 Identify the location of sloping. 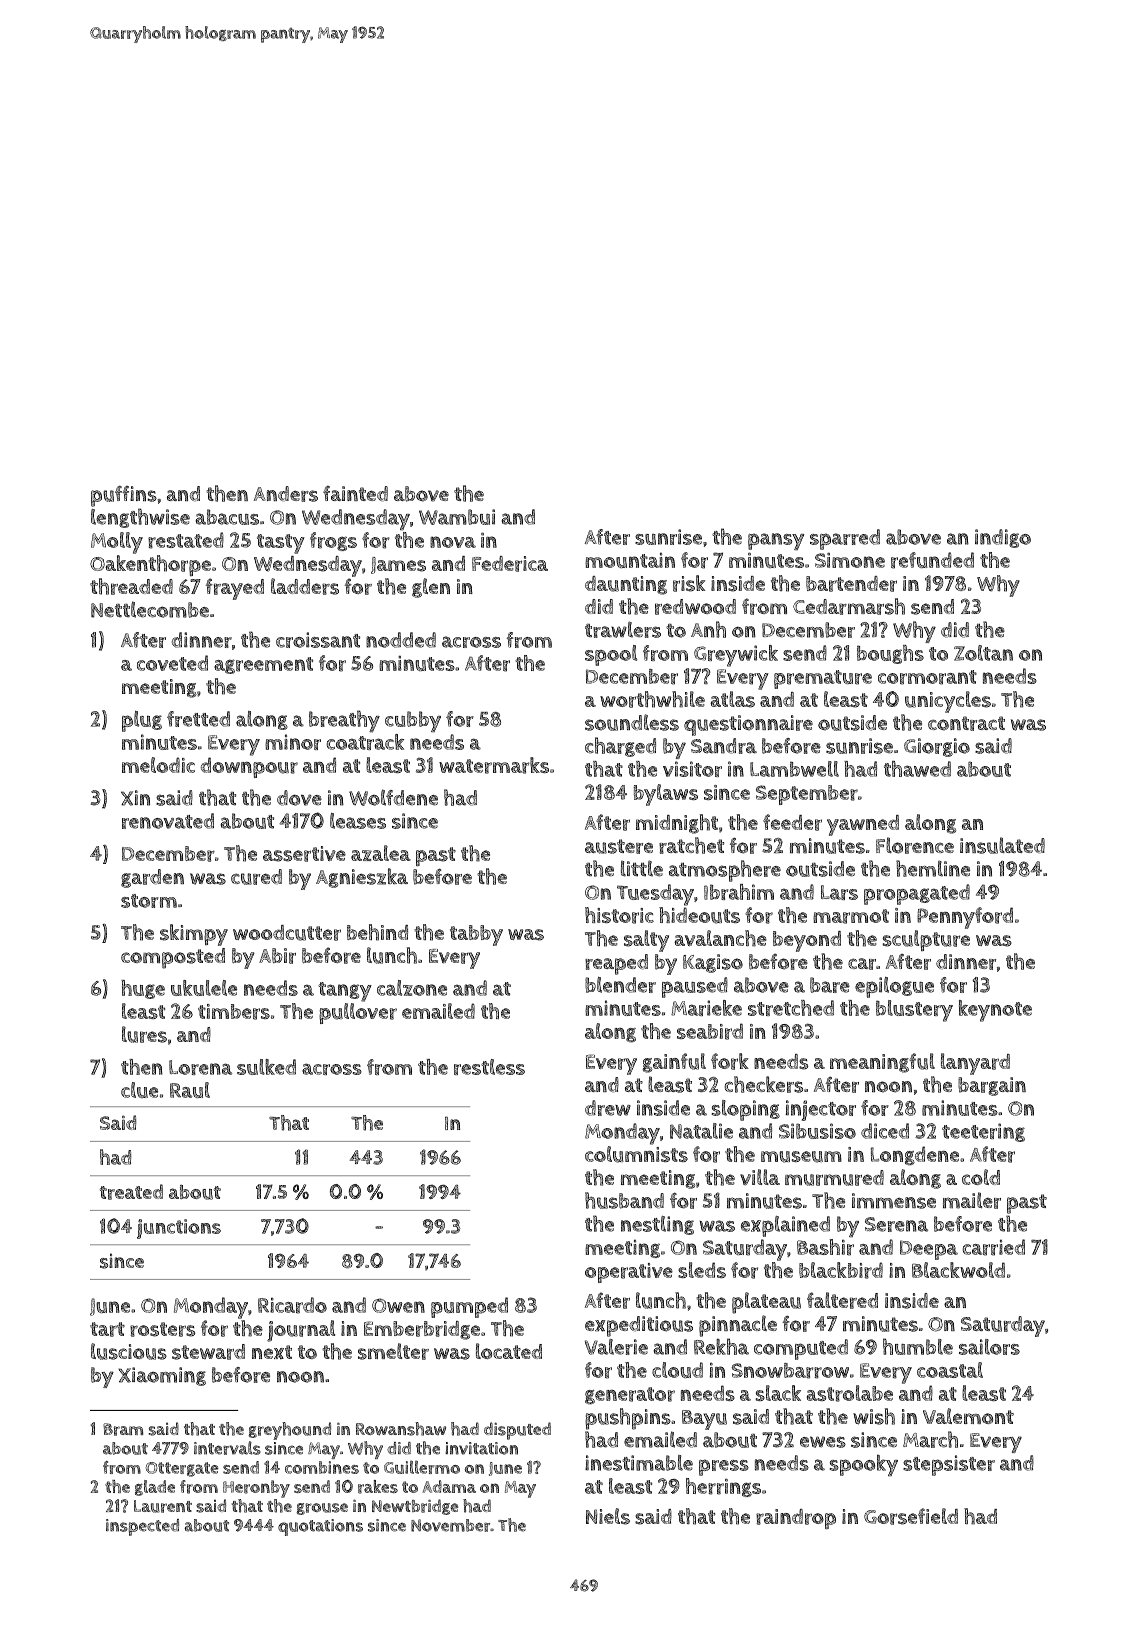
(745, 1110).
